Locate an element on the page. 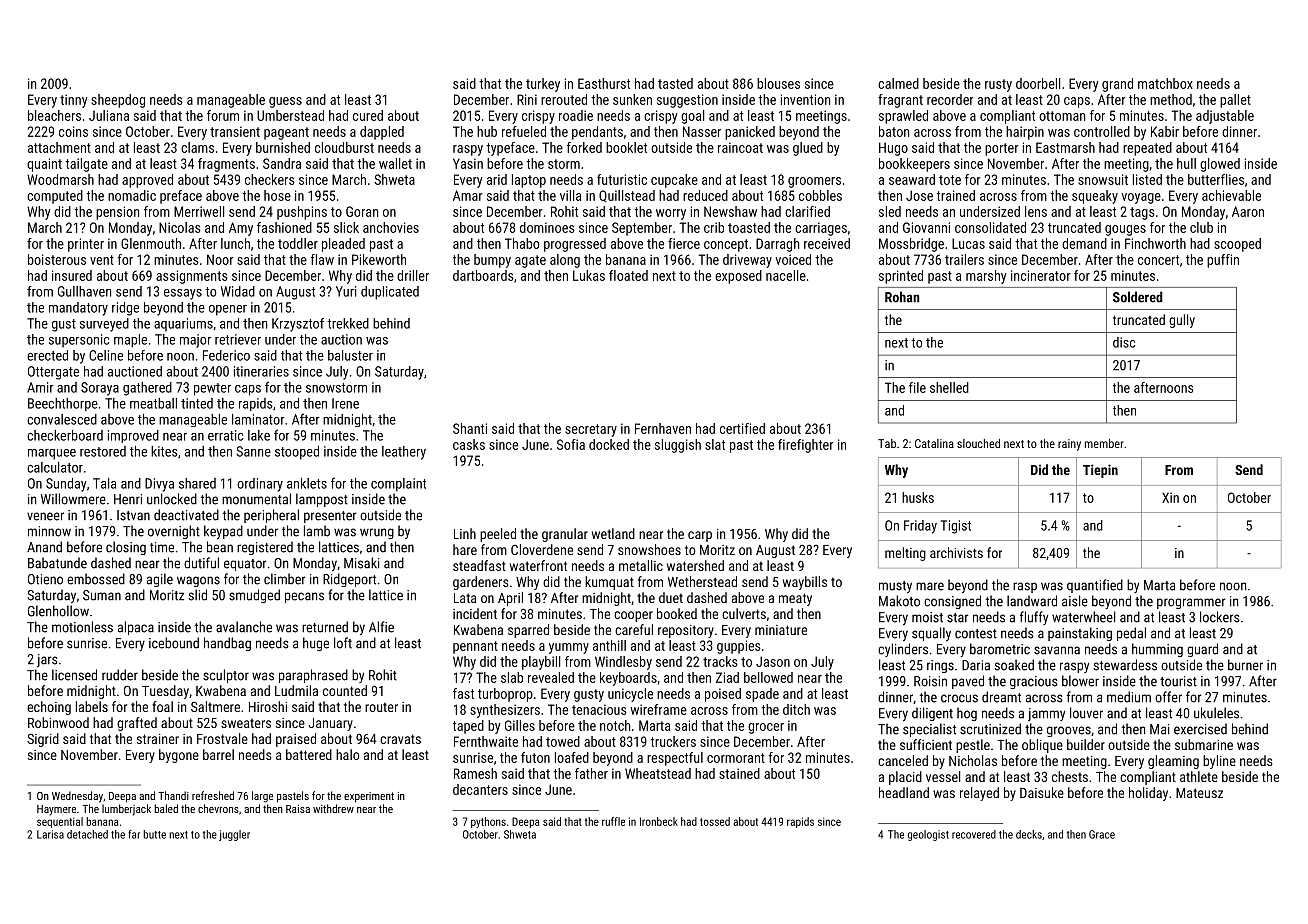 This image has width=1308, height=924. disc is located at coordinates (1124, 342).
